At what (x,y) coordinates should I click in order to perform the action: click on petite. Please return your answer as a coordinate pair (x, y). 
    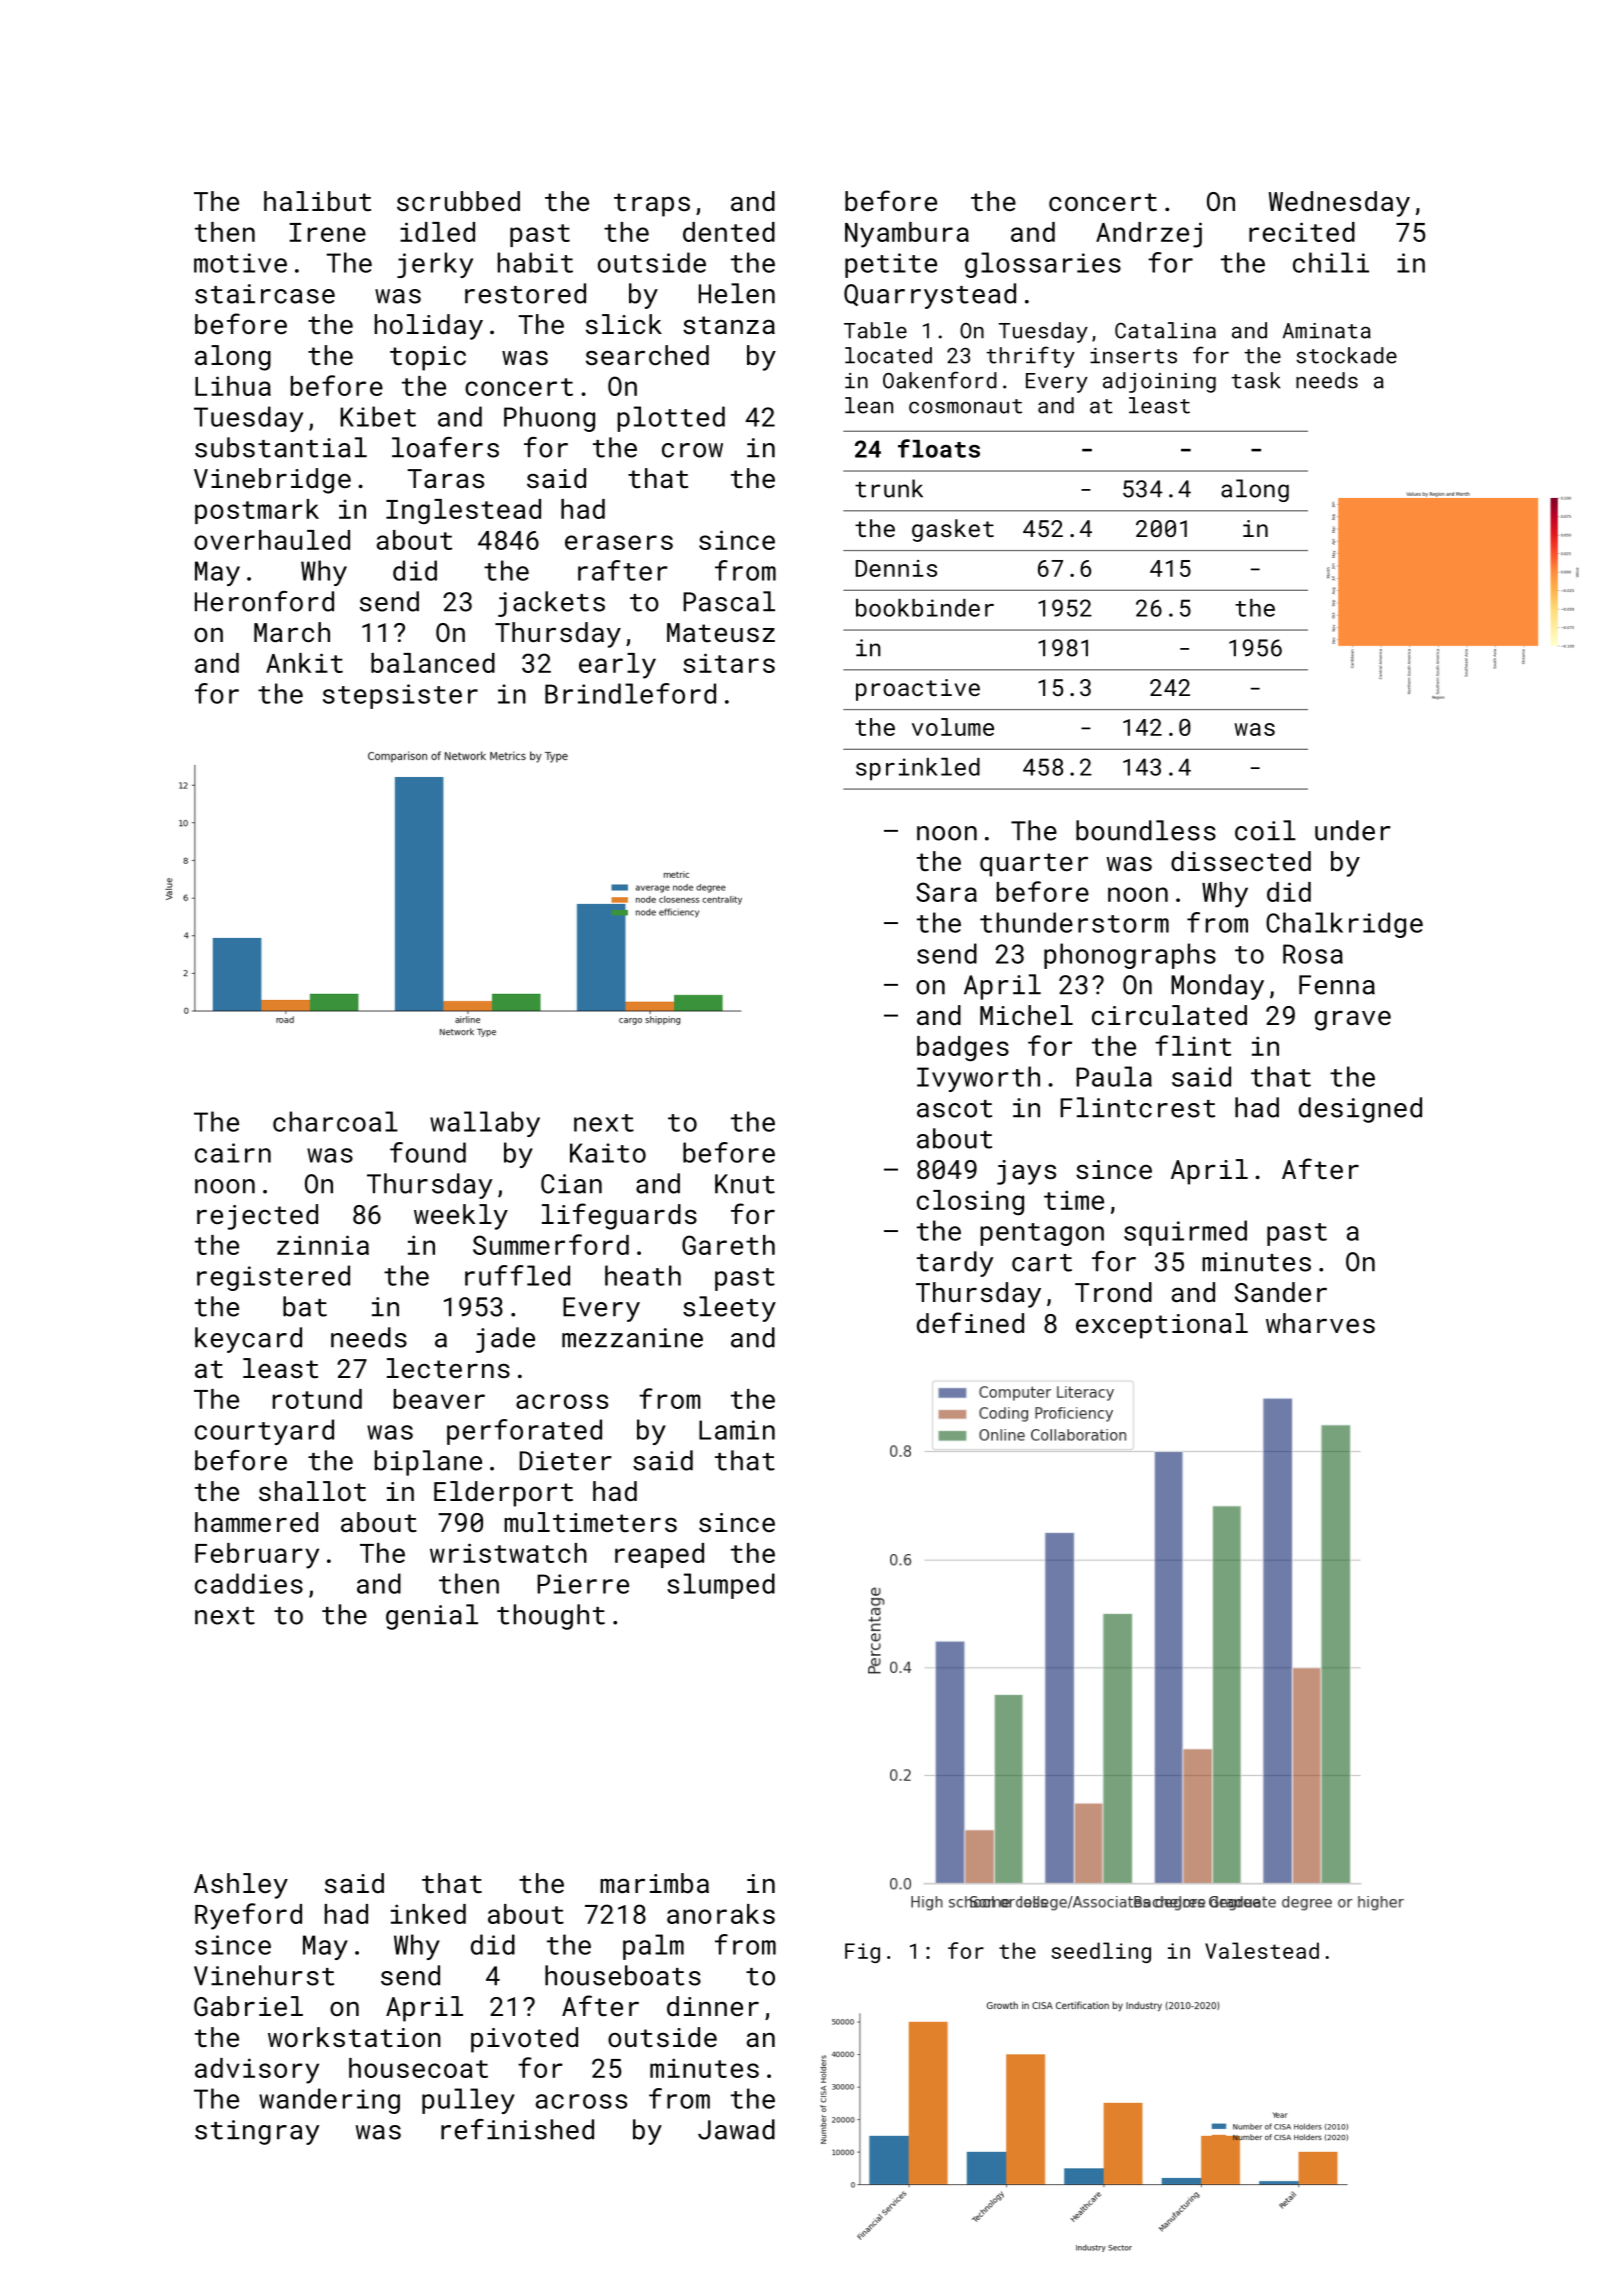
    Looking at the image, I should click on (891, 265).
